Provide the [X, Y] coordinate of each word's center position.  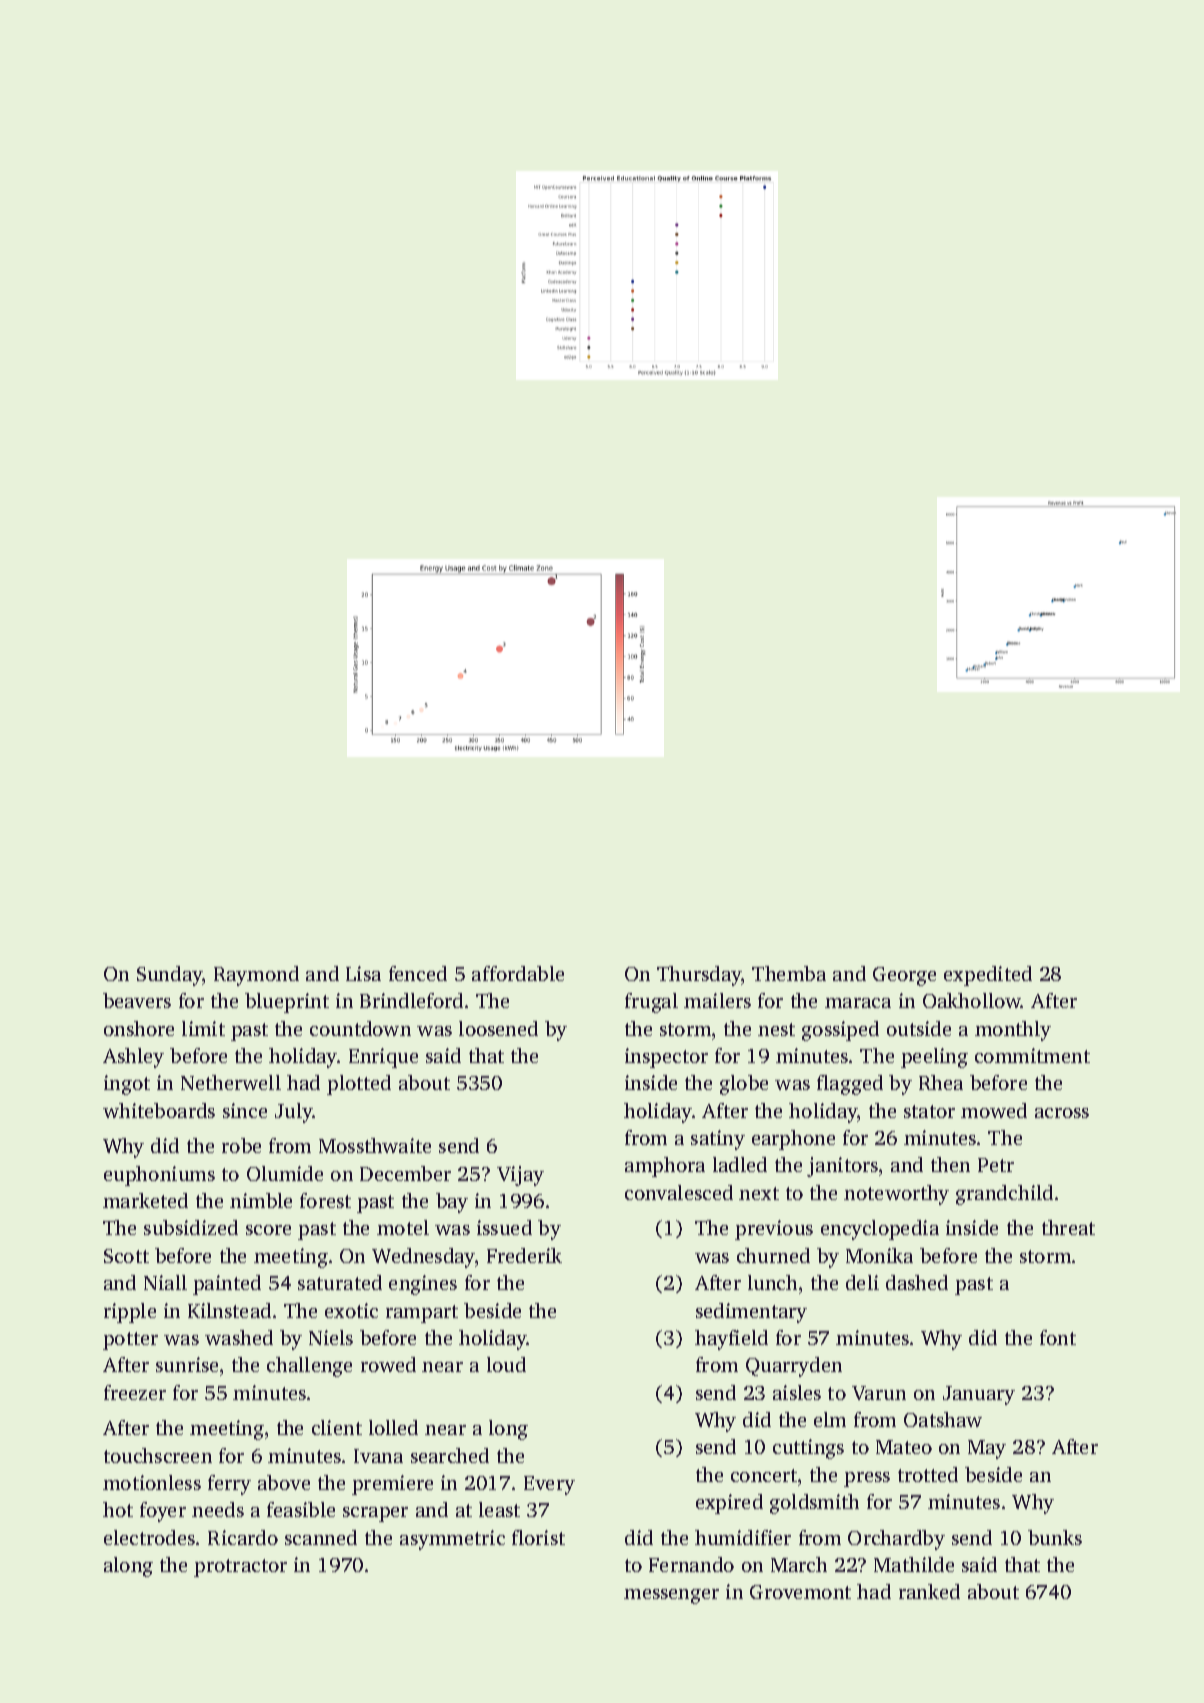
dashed [917, 1282]
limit [203, 1028]
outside [919, 1028]
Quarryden [794, 1367]
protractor [240, 1568]
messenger [671, 1596]
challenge [309, 1367]
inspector [666, 1058]
